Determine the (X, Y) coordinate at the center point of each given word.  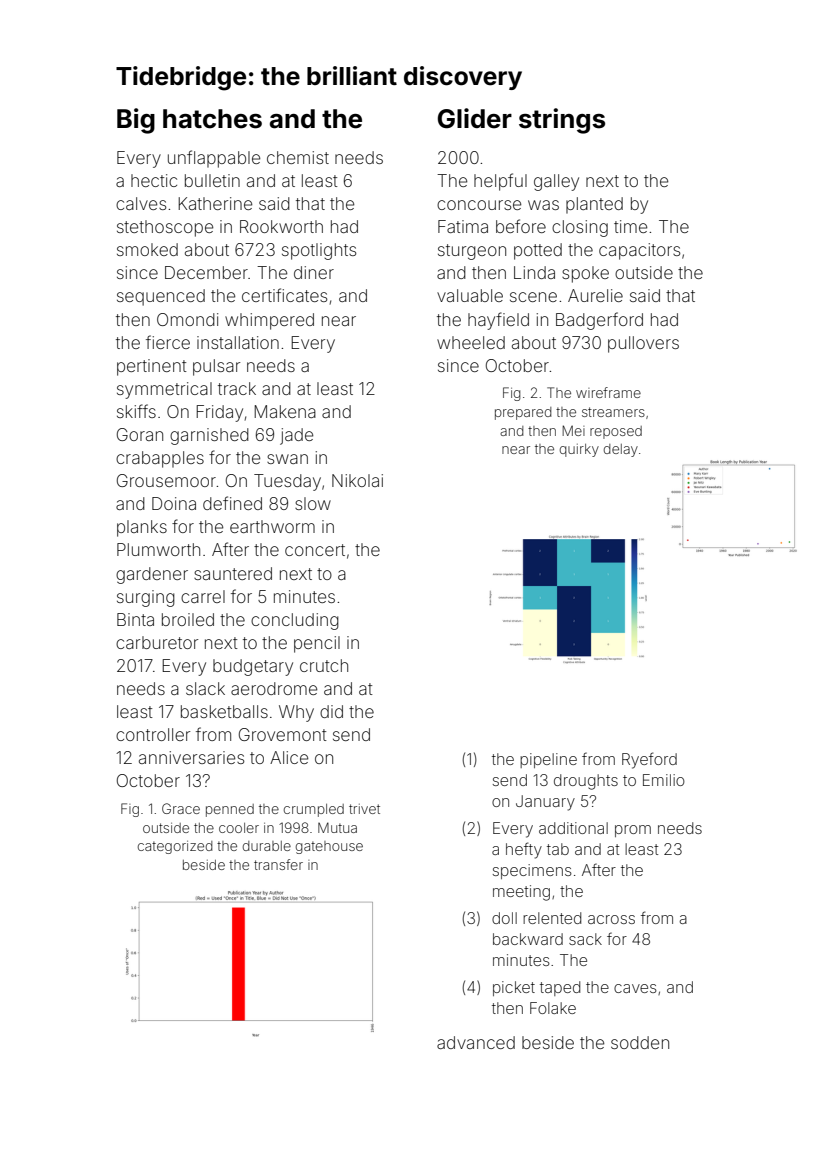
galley (556, 182)
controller (153, 734)
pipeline (548, 760)
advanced (476, 1042)
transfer (278, 864)
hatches (212, 119)
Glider (475, 118)
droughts (586, 782)
